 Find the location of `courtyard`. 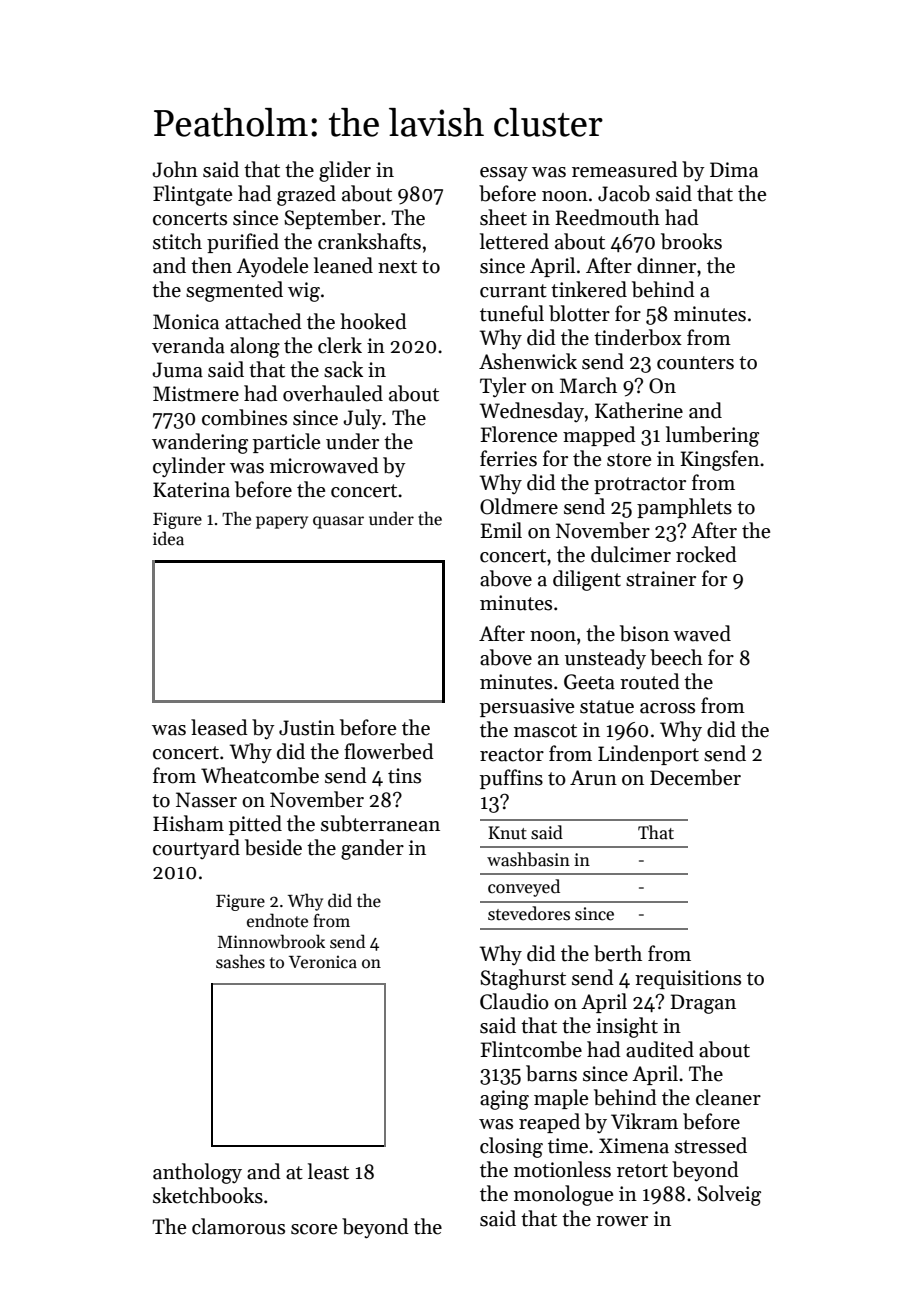

courtyard is located at coordinates (196, 849).
